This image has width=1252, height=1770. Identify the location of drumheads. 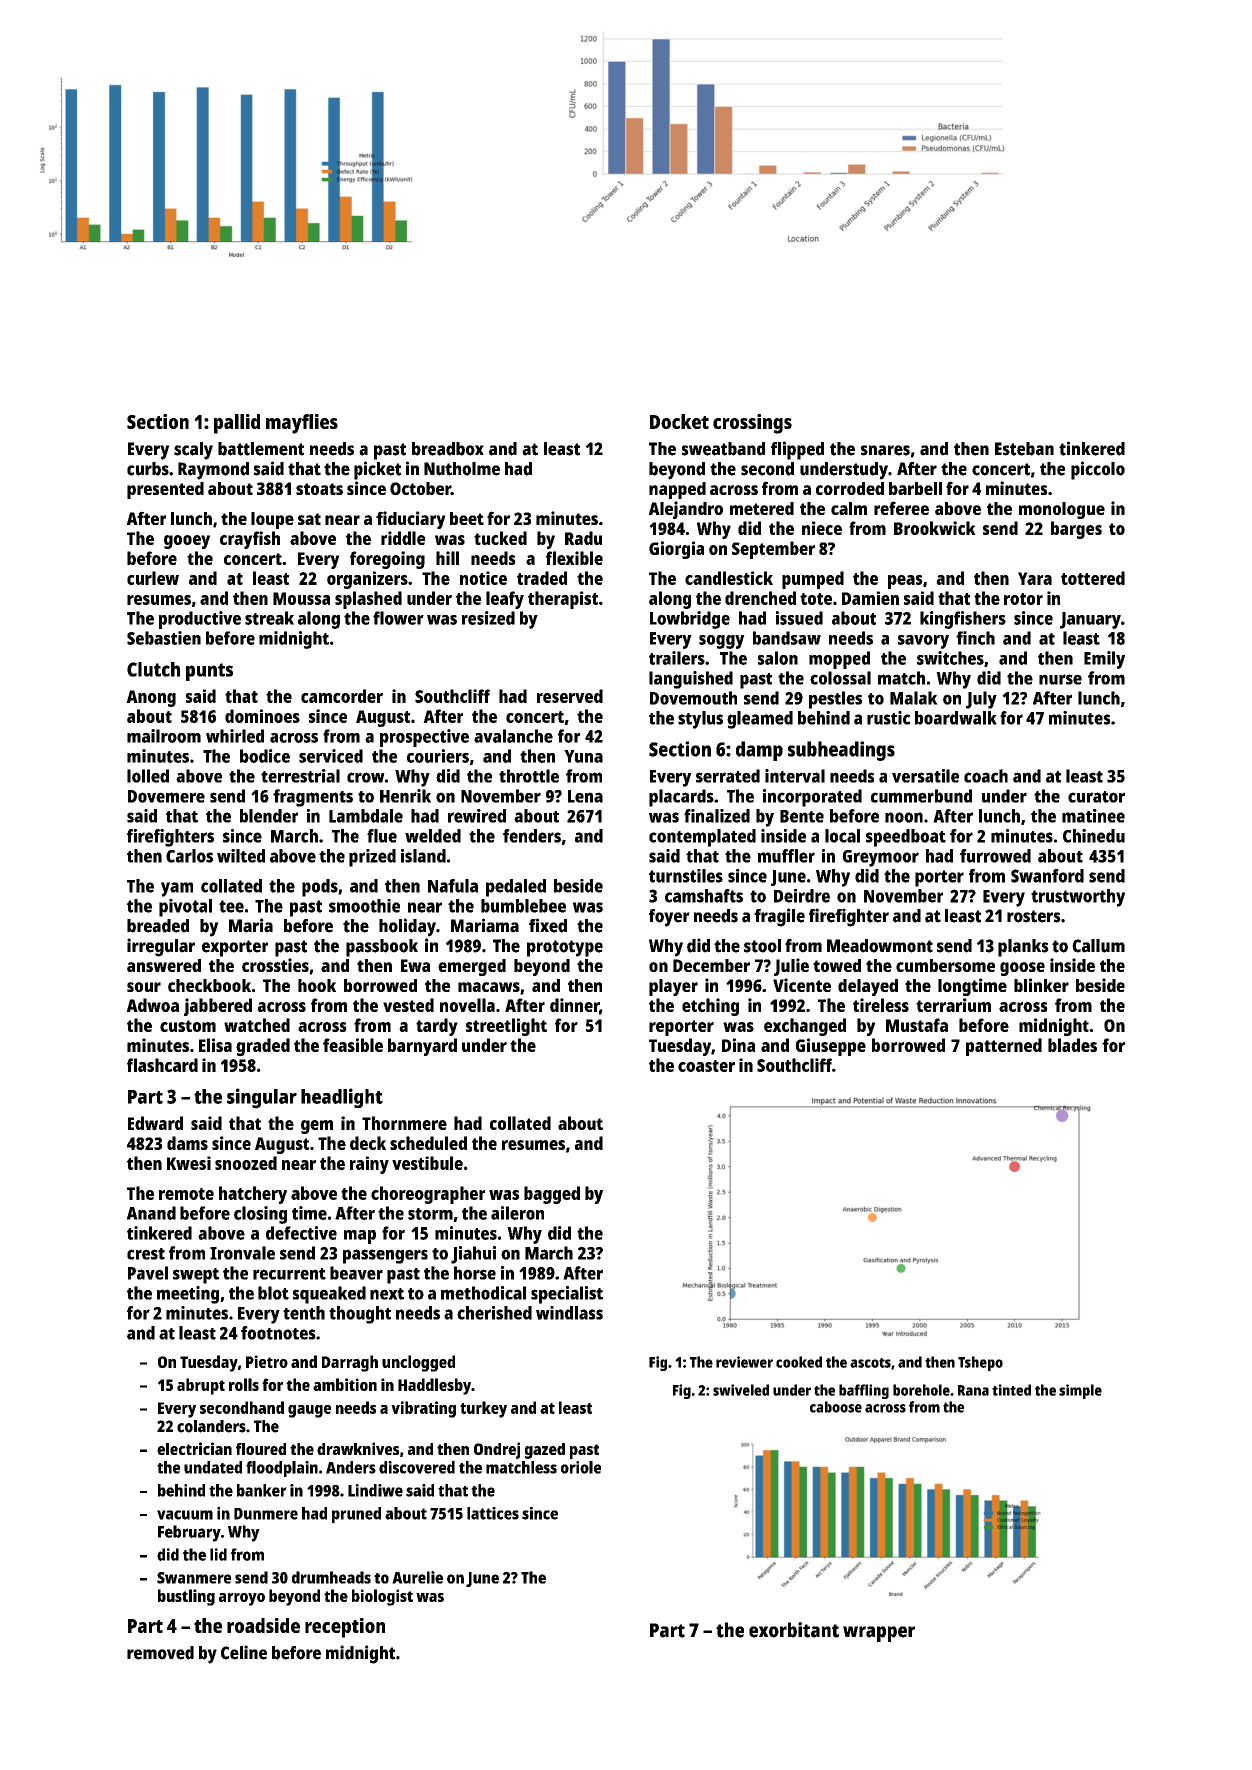
(331, 1577).
